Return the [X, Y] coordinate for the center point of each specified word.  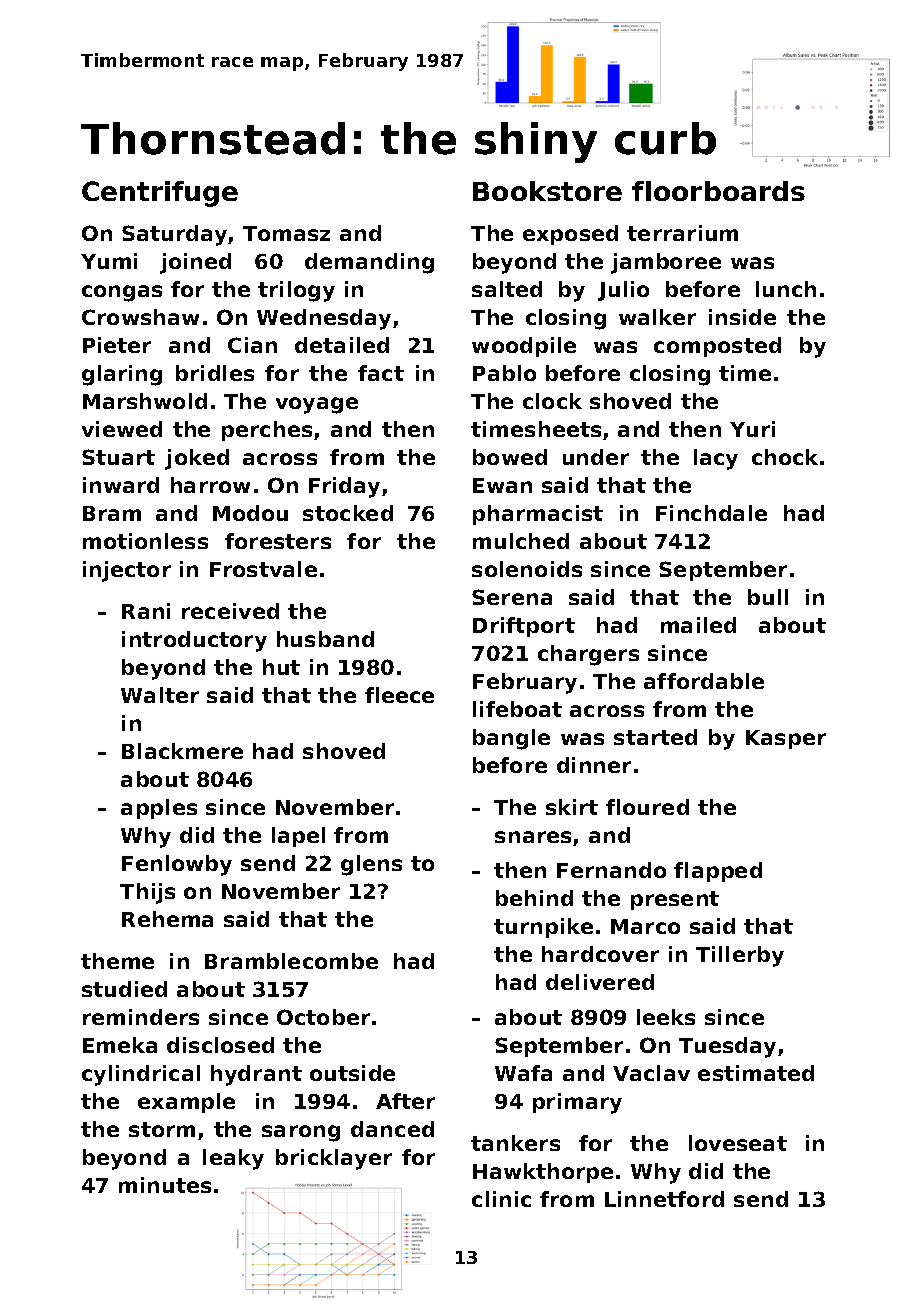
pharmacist [538, 515]
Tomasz [286, 233]
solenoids [527, 569]
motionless [145, 541]
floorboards [718, 191]
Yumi [109, 261]
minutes [165, 1185]
